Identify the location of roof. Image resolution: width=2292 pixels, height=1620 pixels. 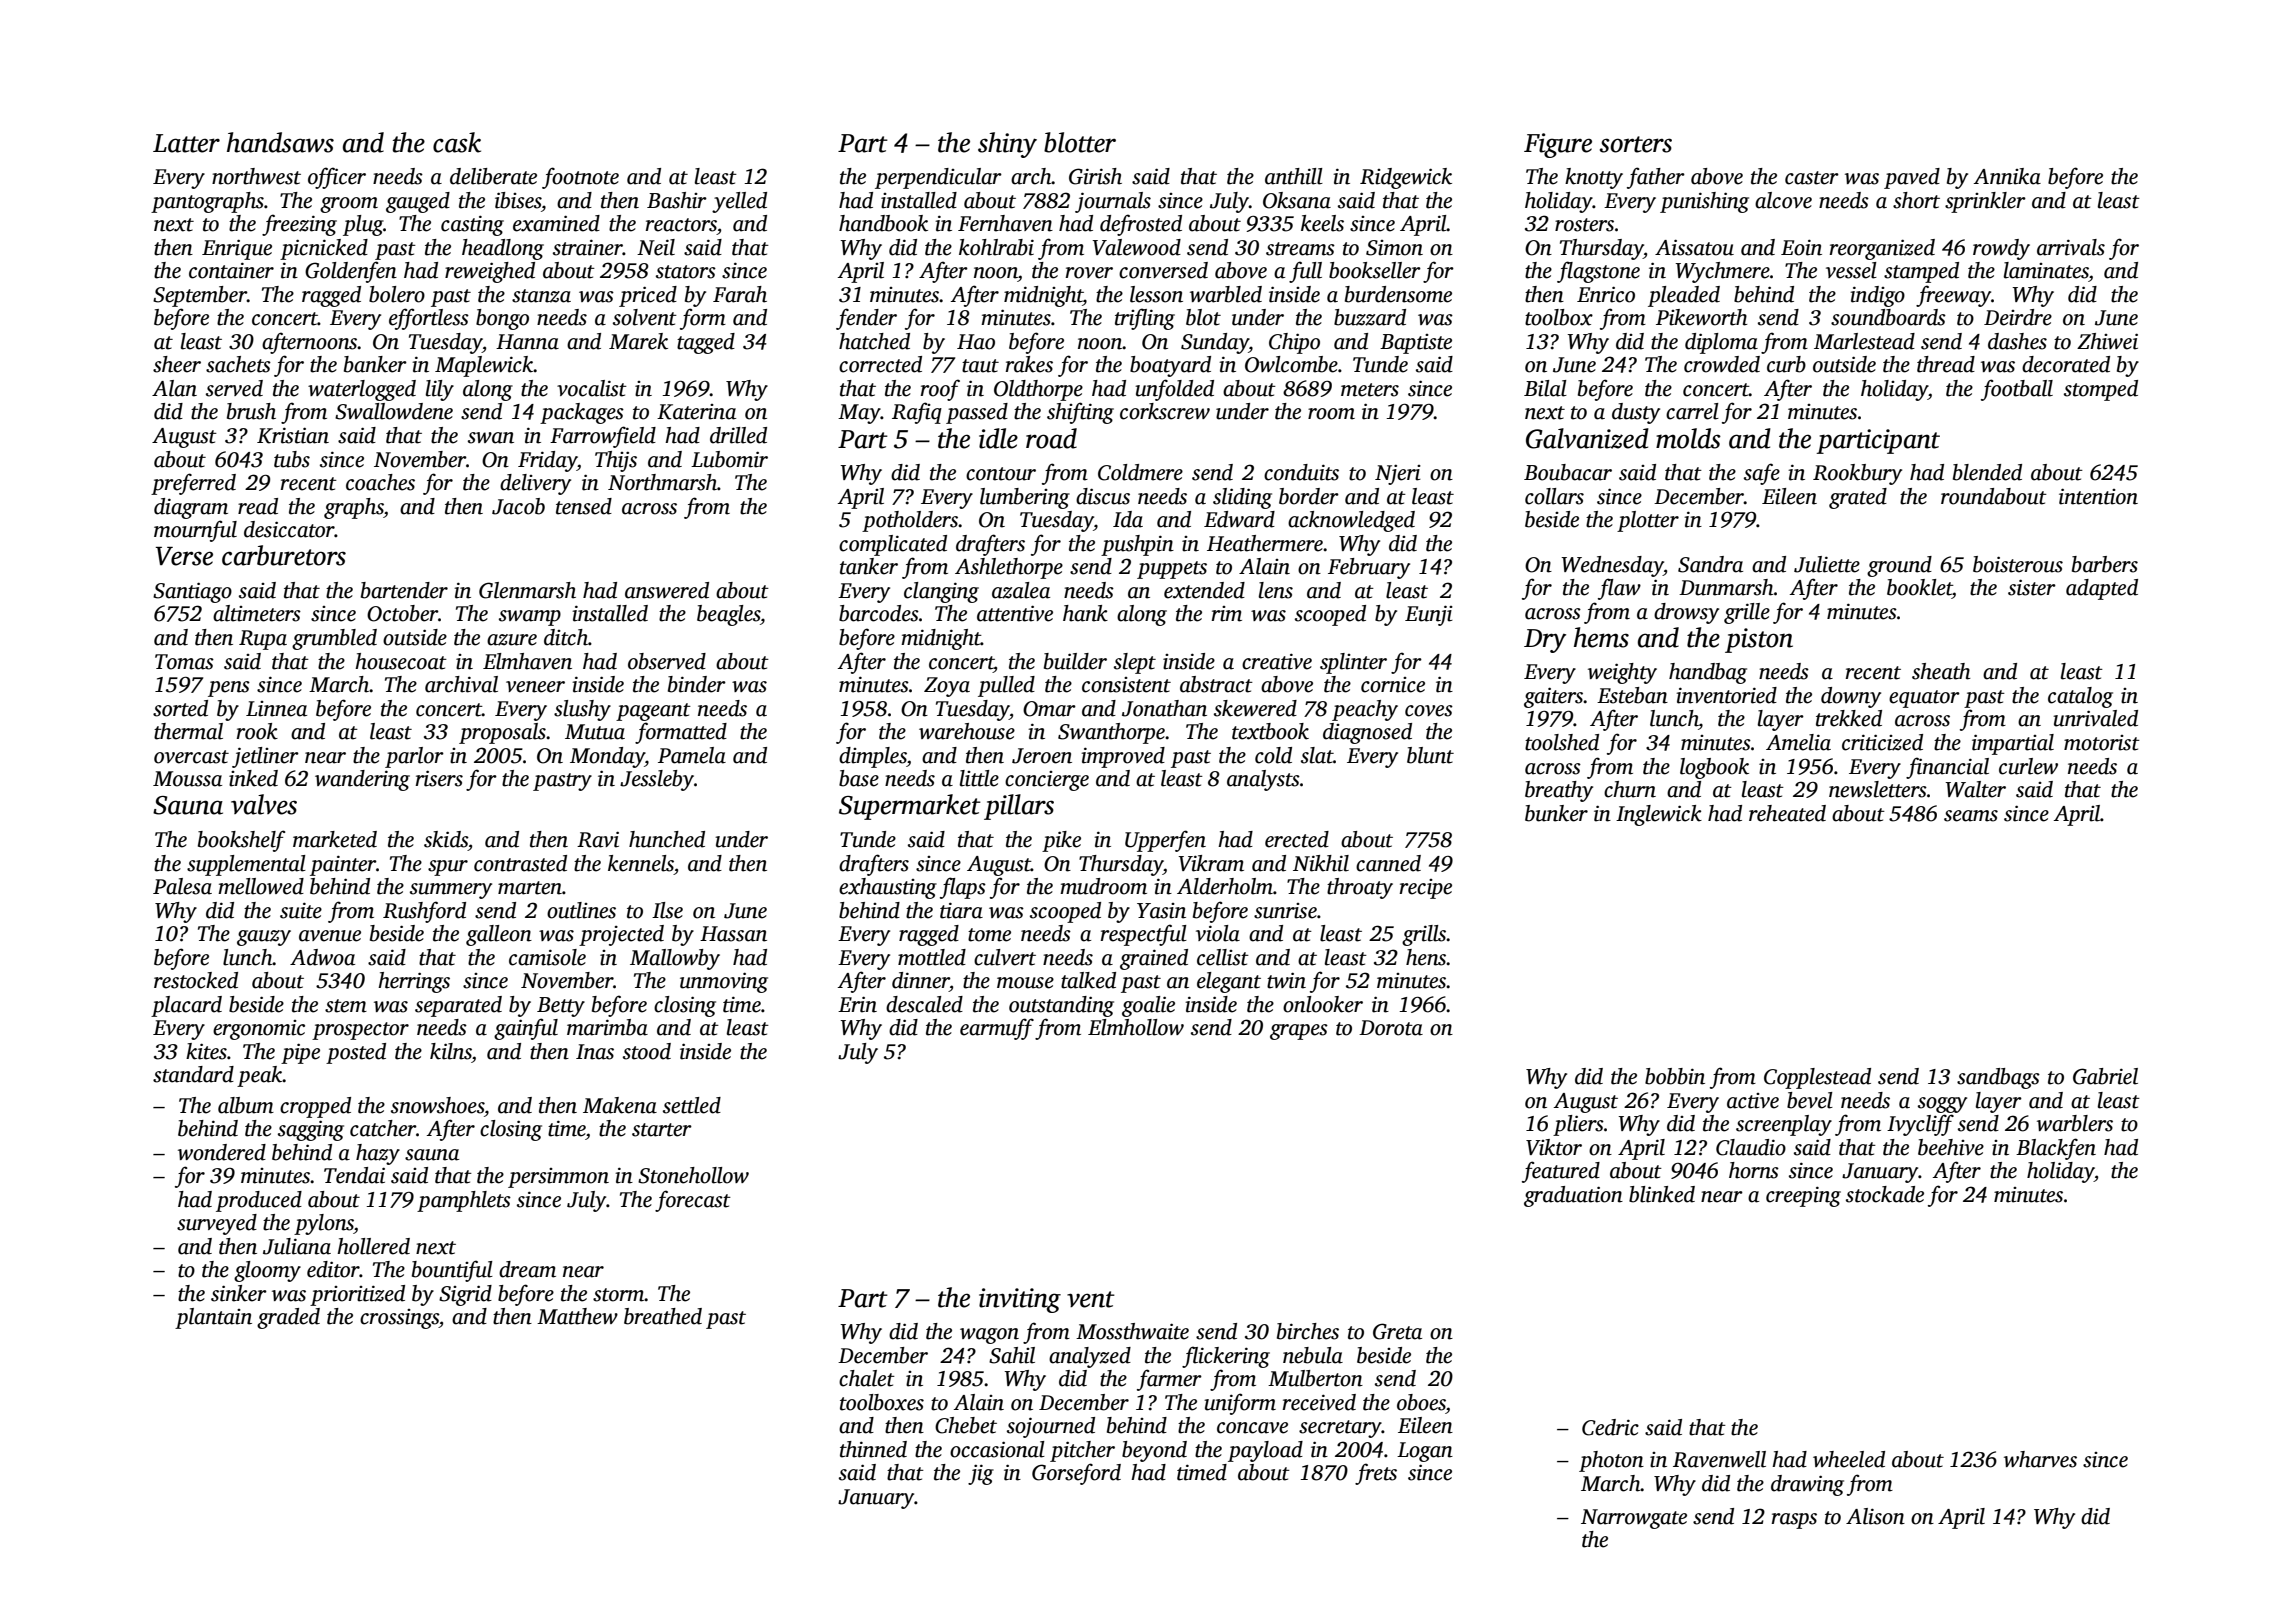
(940, 390).
